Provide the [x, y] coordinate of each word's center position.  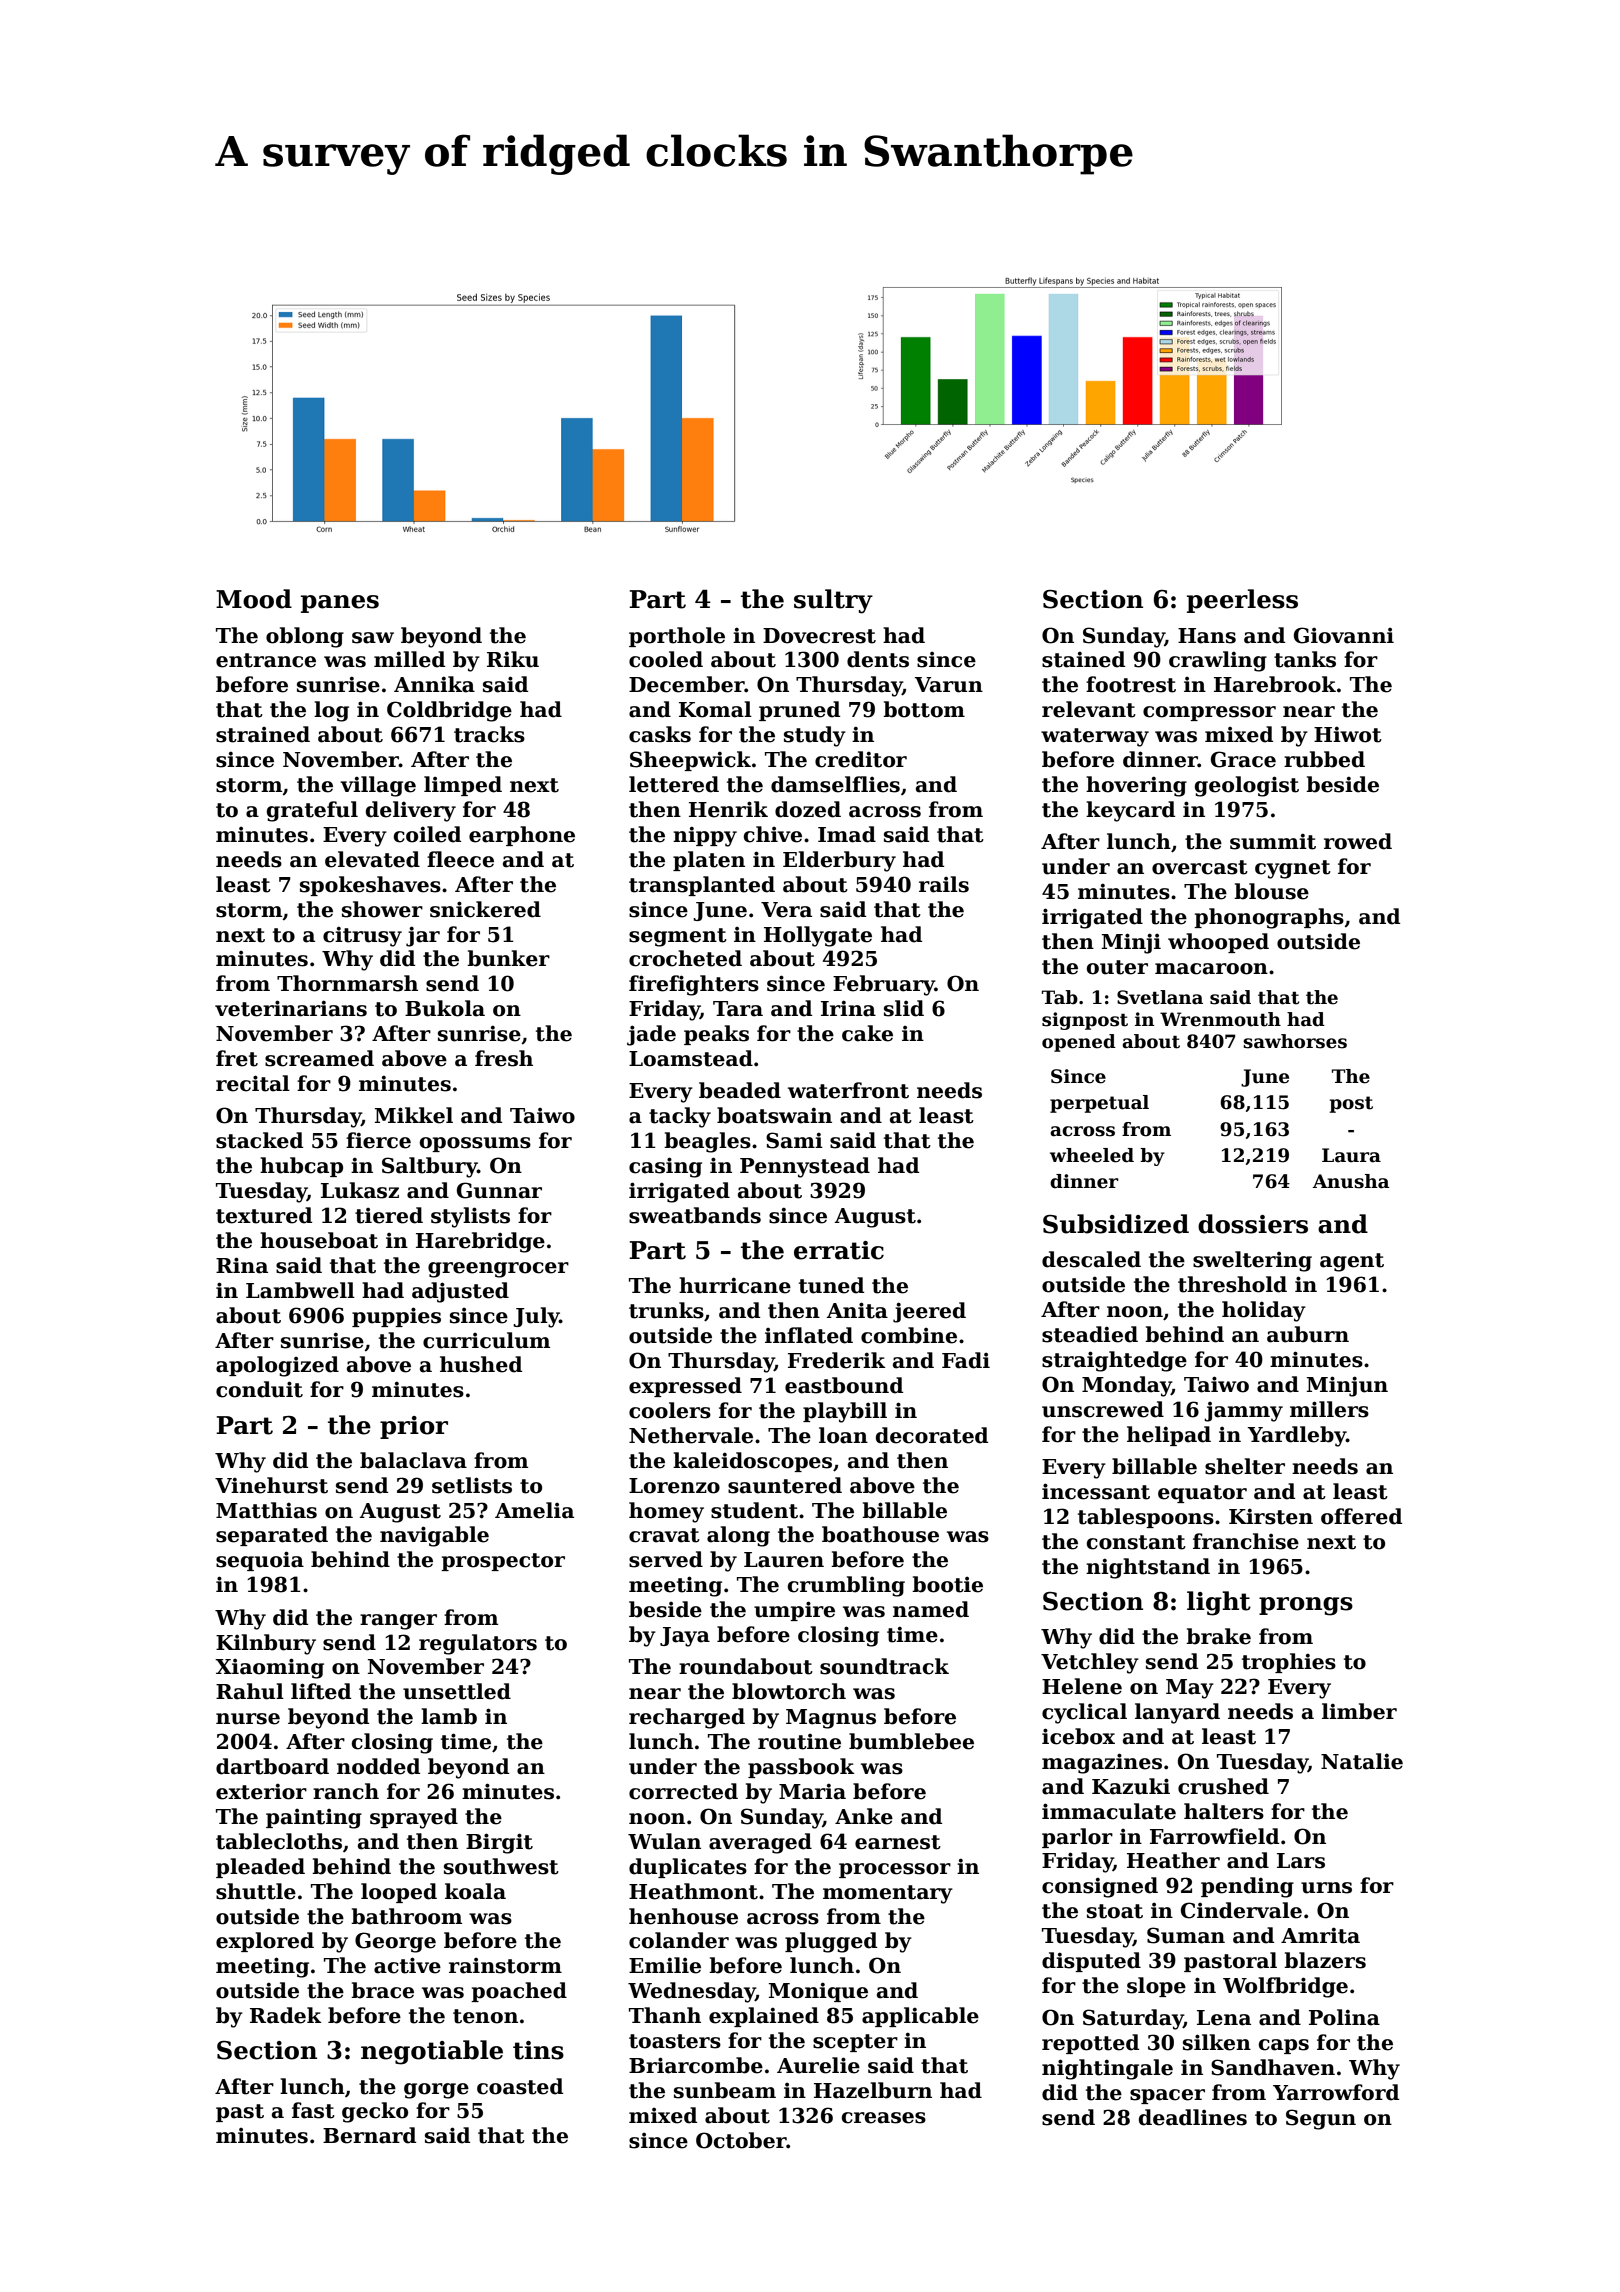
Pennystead [805, 1167]
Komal [715, 709]
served [666, 1559]
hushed [481, 1364]
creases [884, 2118]
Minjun [1347, 1386]
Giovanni [1344, 635]
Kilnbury [266, 1644]
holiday [1264, 1311]
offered [1361, 1516]
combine [909, 1335]
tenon [485, 2016]
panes [340, 604]
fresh [504, 1058]
